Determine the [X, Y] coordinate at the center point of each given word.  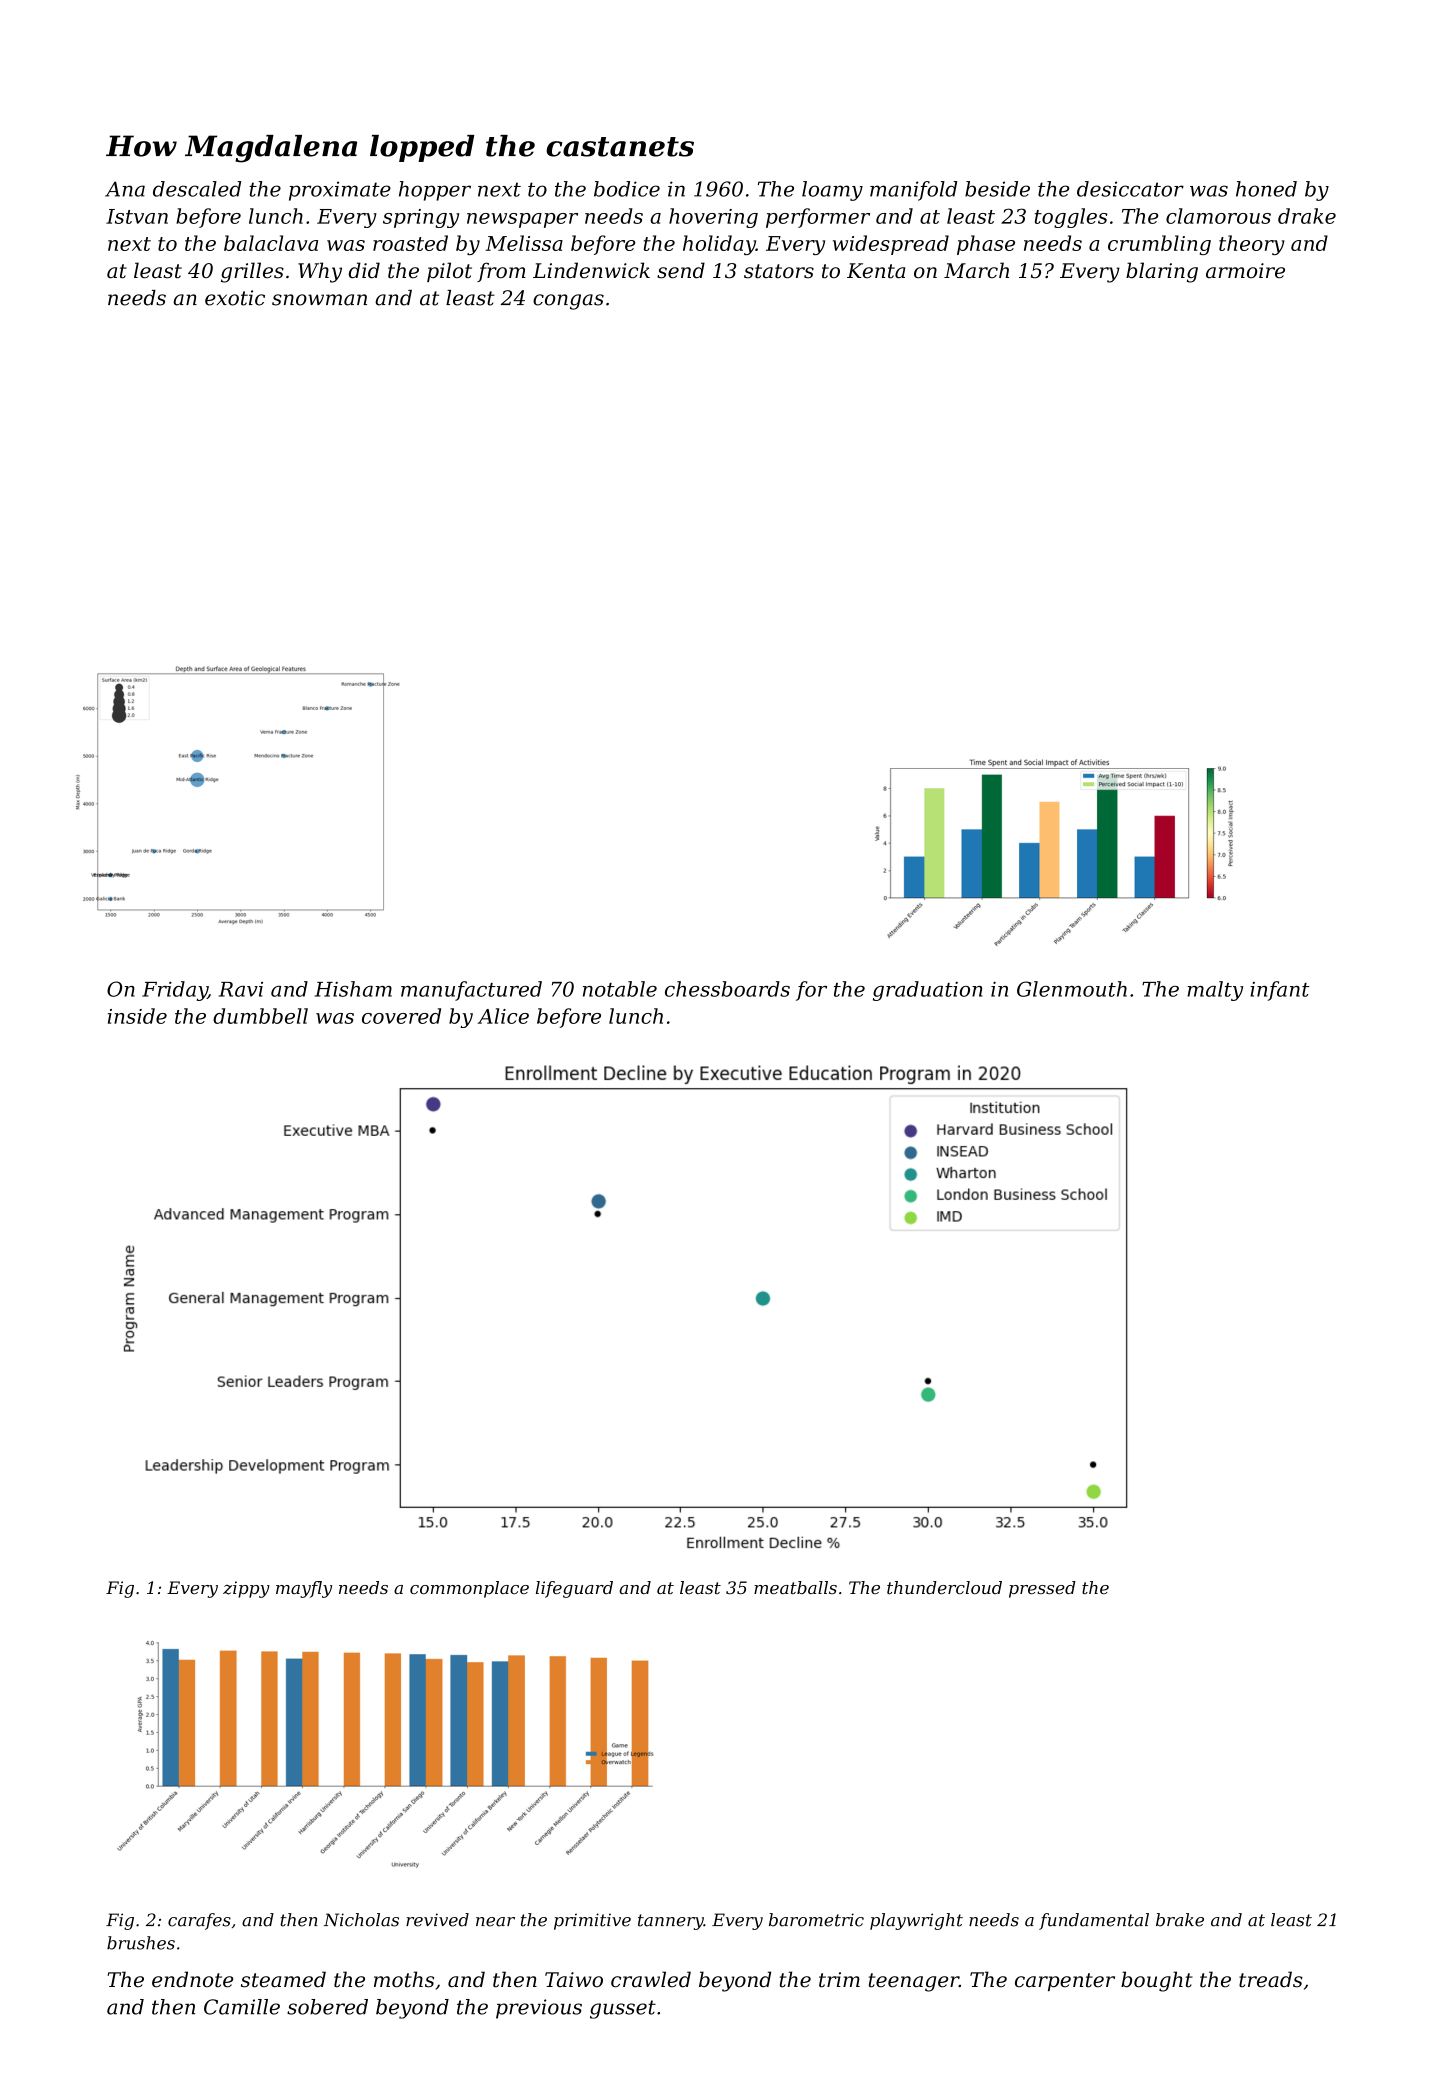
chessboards [727, 989]
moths [404, 1979]
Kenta [876, 271]
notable [620, 989]
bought [1157, 1981]
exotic [235, 298]
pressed [1042, 1589]
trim [839, 1980]
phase [986, 245]
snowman [319, 300]
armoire [1245, 271]
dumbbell [260, 1016]
